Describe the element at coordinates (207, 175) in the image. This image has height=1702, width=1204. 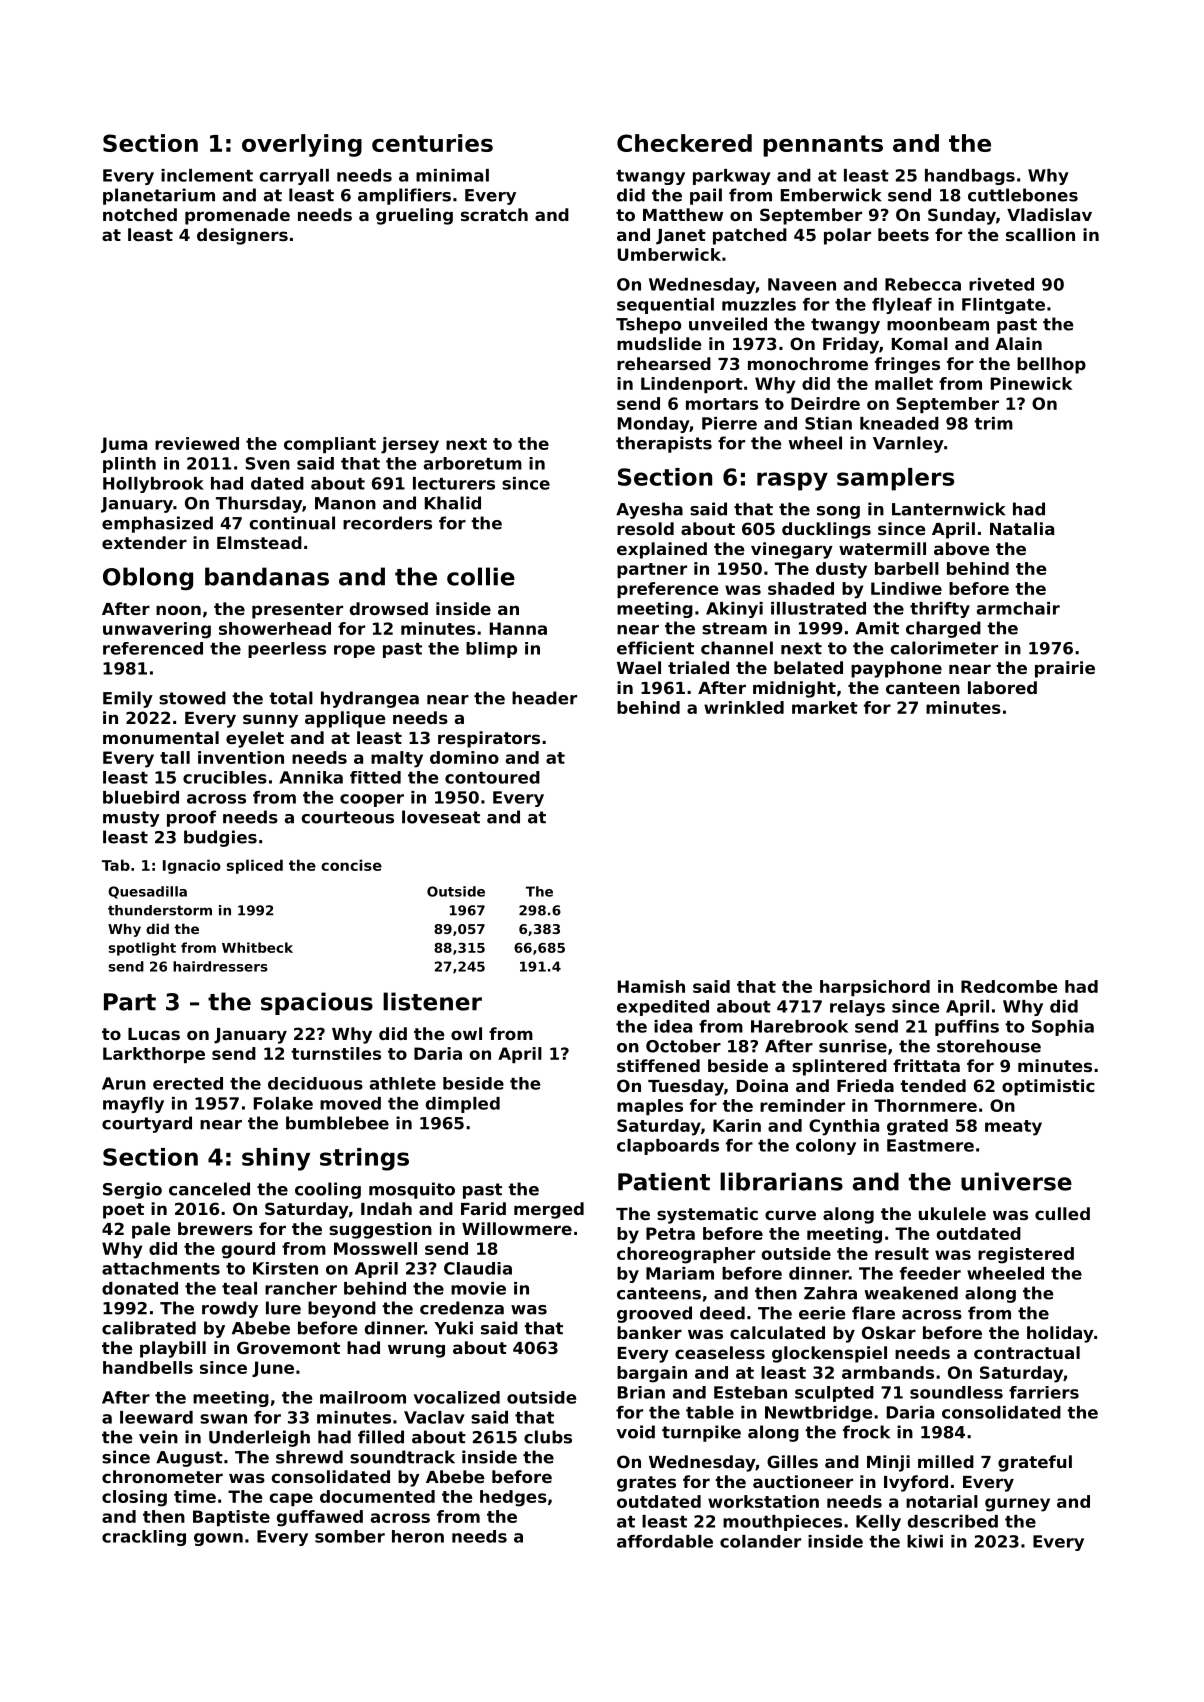
I see `inclement` at that location.
